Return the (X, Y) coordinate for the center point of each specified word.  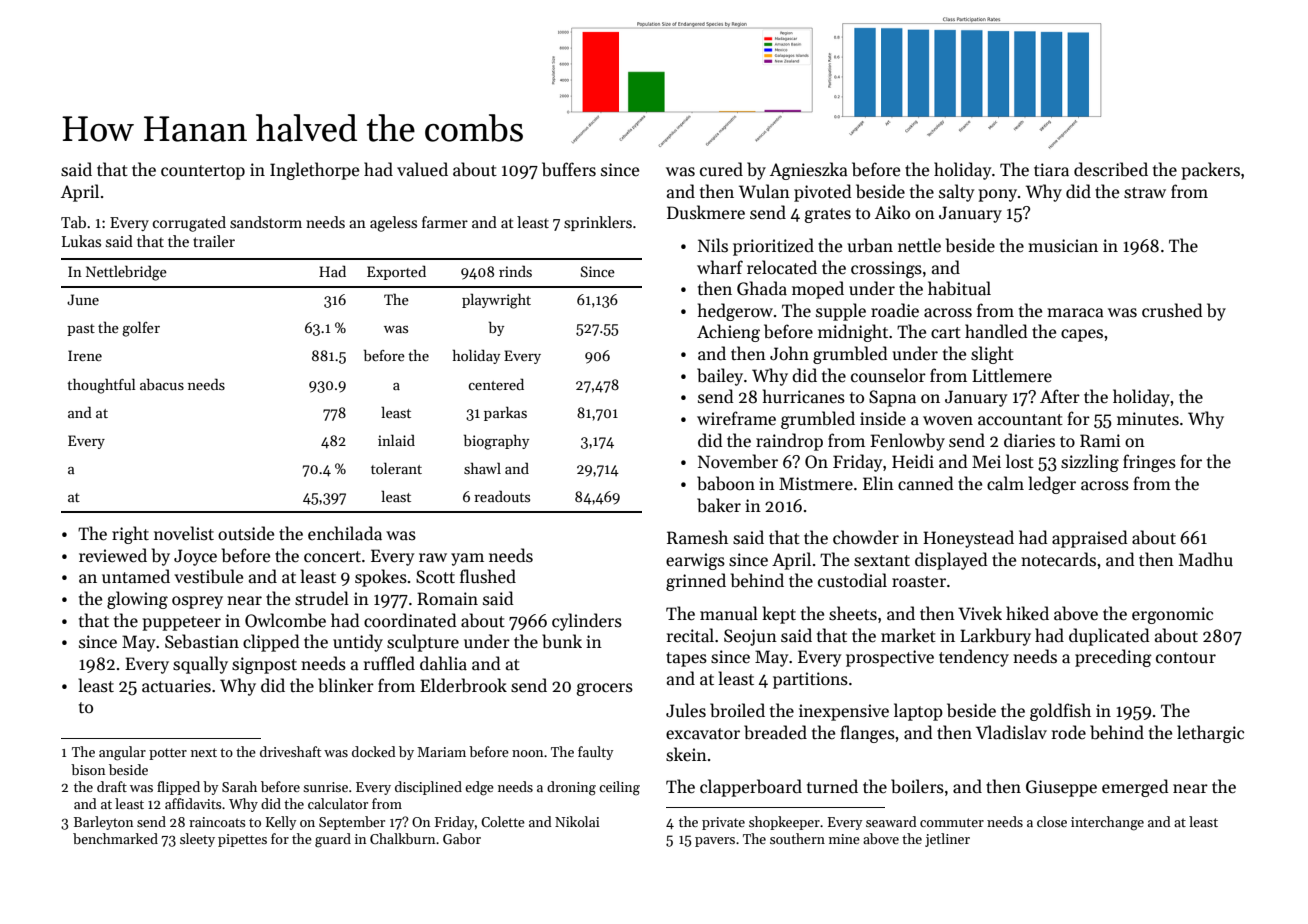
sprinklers (598, 223)
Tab (73, 222)
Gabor (462, 838)
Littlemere (1012, 375)
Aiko (892, 212)
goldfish (1060, 712)
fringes (1149, 463)
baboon (726, 483)
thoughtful (101, 386)
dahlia (443, 663)
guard (333, 840)
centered (496, 384)
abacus (162, 384)
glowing (137, 600)
